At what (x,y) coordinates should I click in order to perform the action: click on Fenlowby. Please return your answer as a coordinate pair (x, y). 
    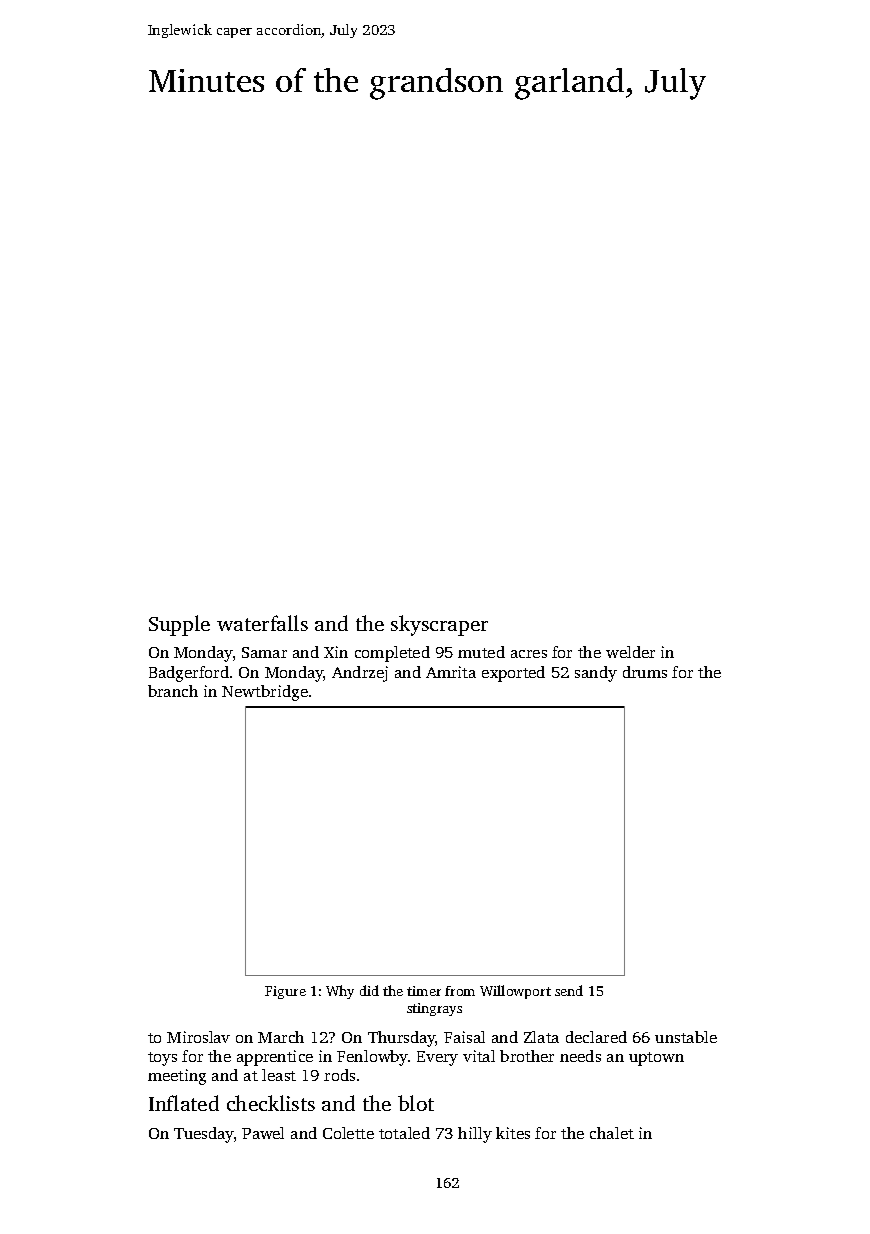
    Looking at the image, I should click on (373, 1058).
